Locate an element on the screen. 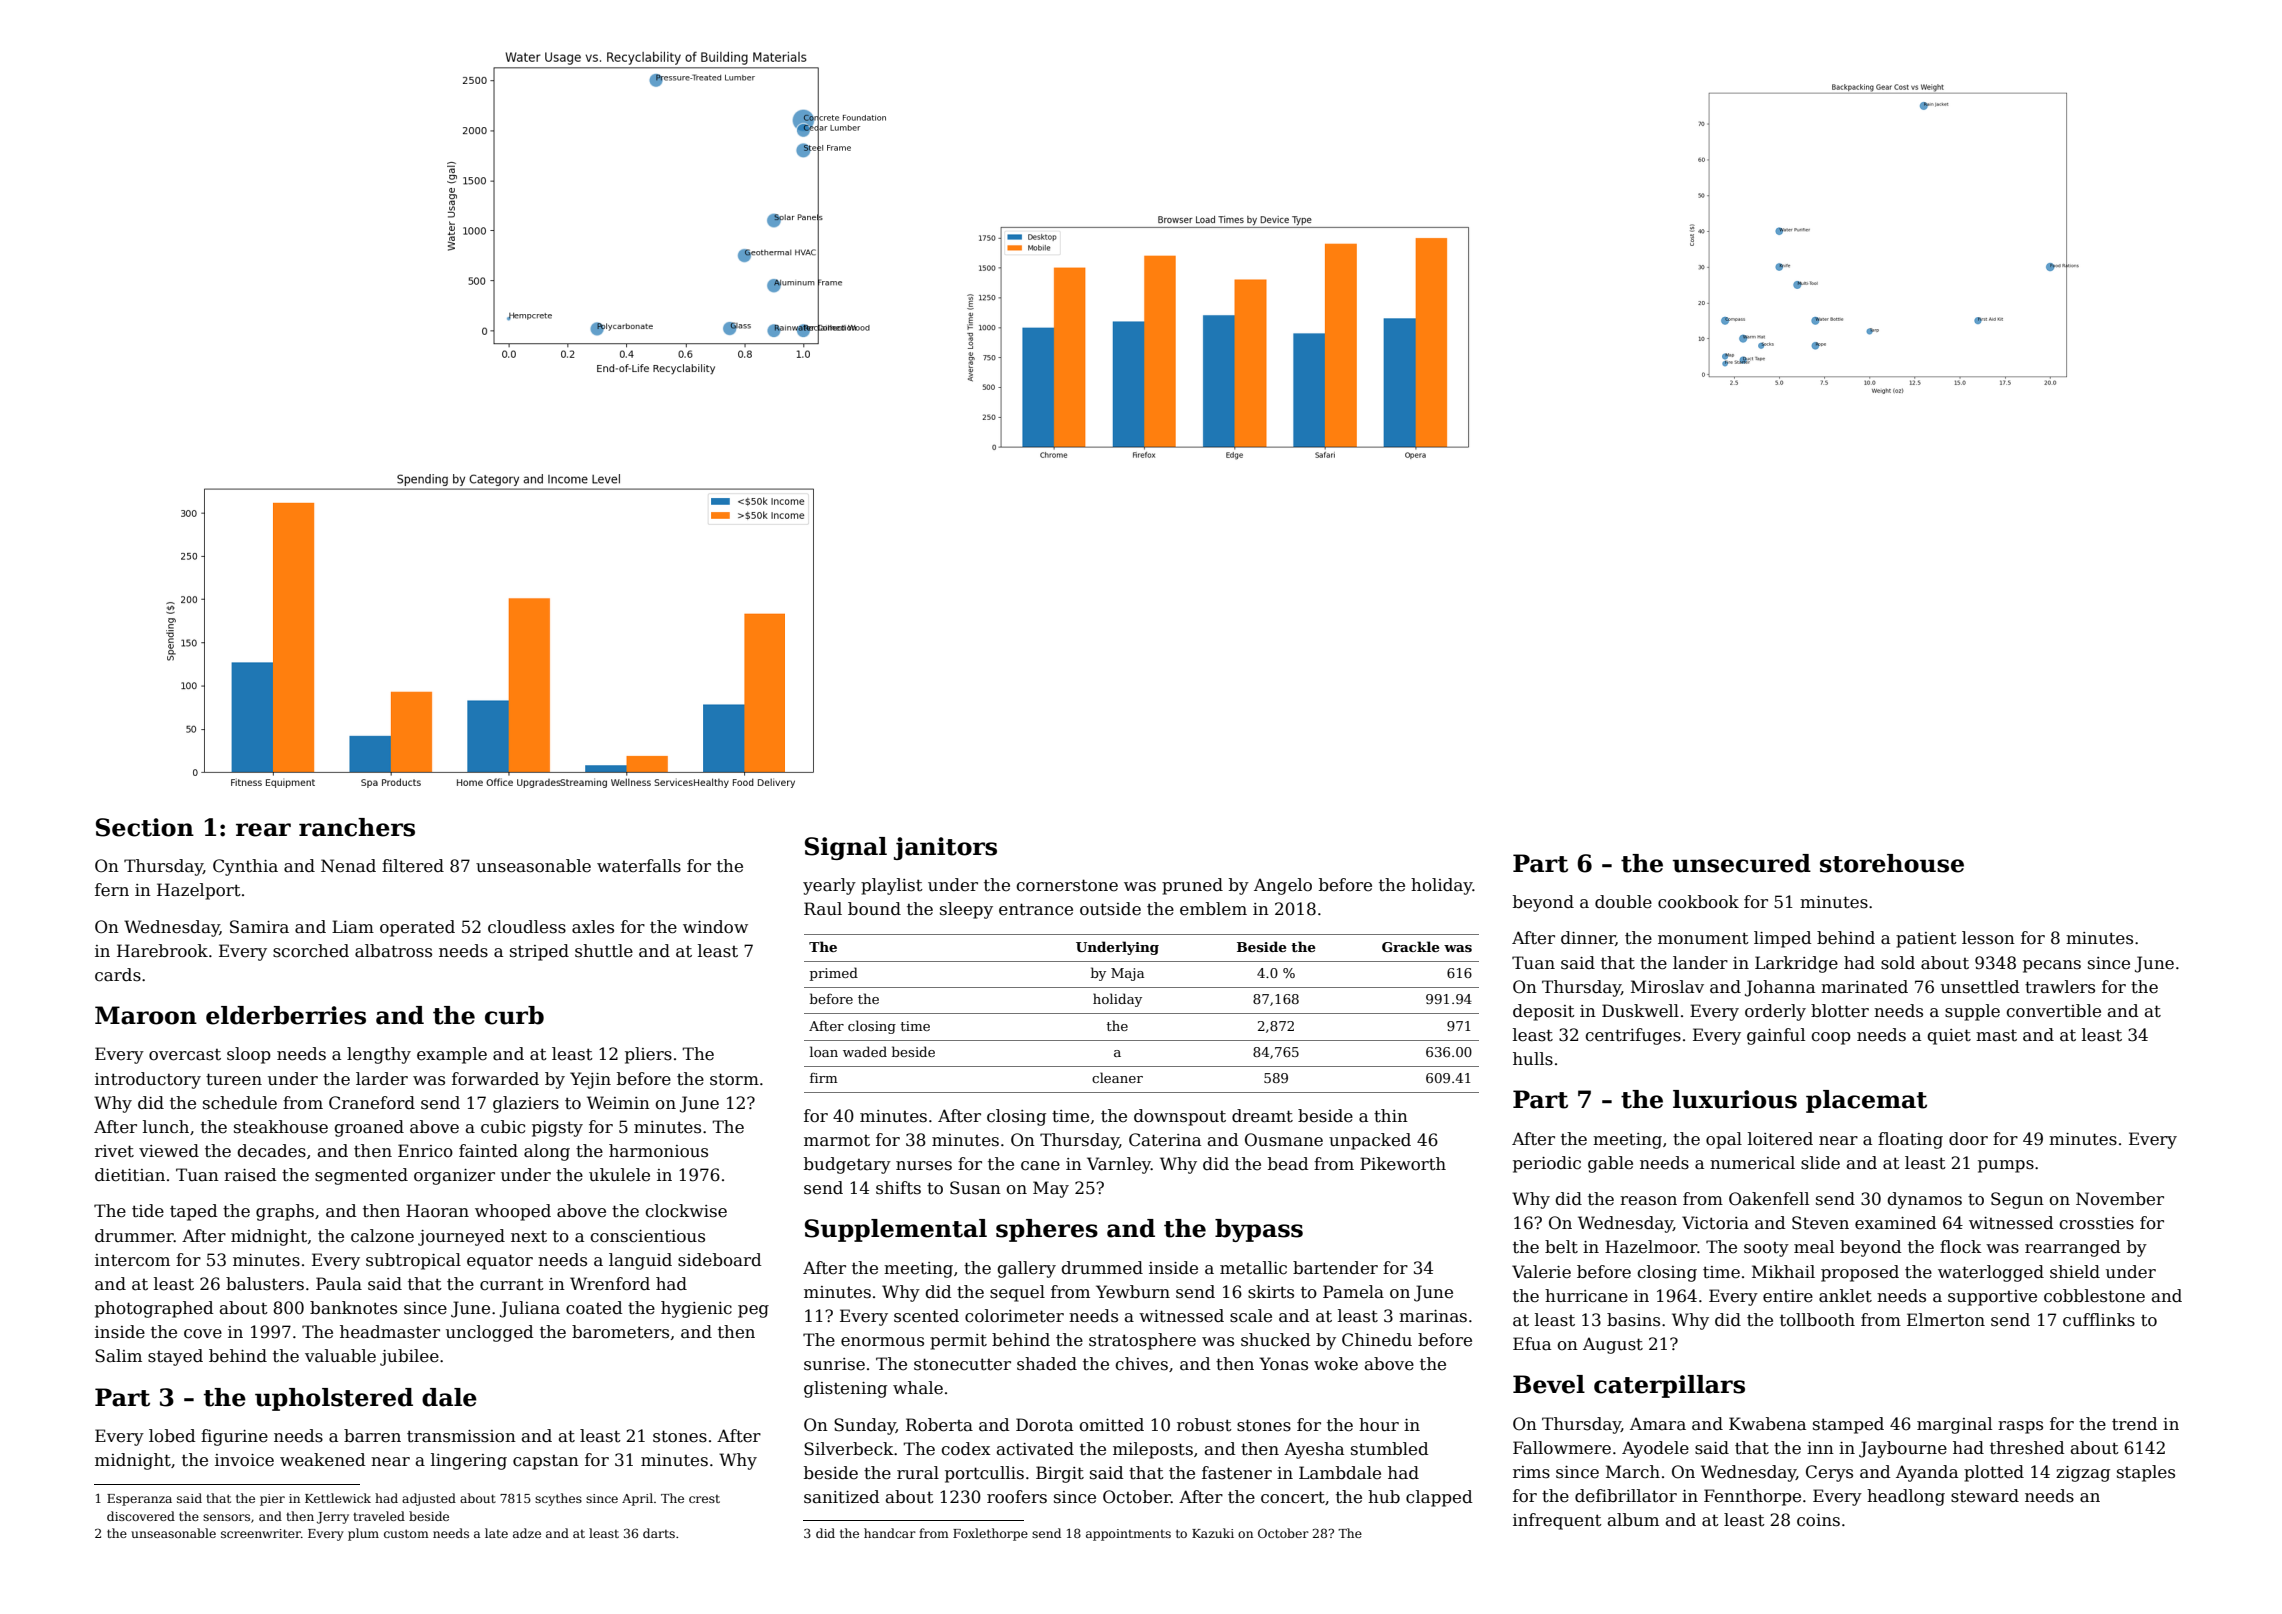  traveled is located at coordinates (379, 1516).
